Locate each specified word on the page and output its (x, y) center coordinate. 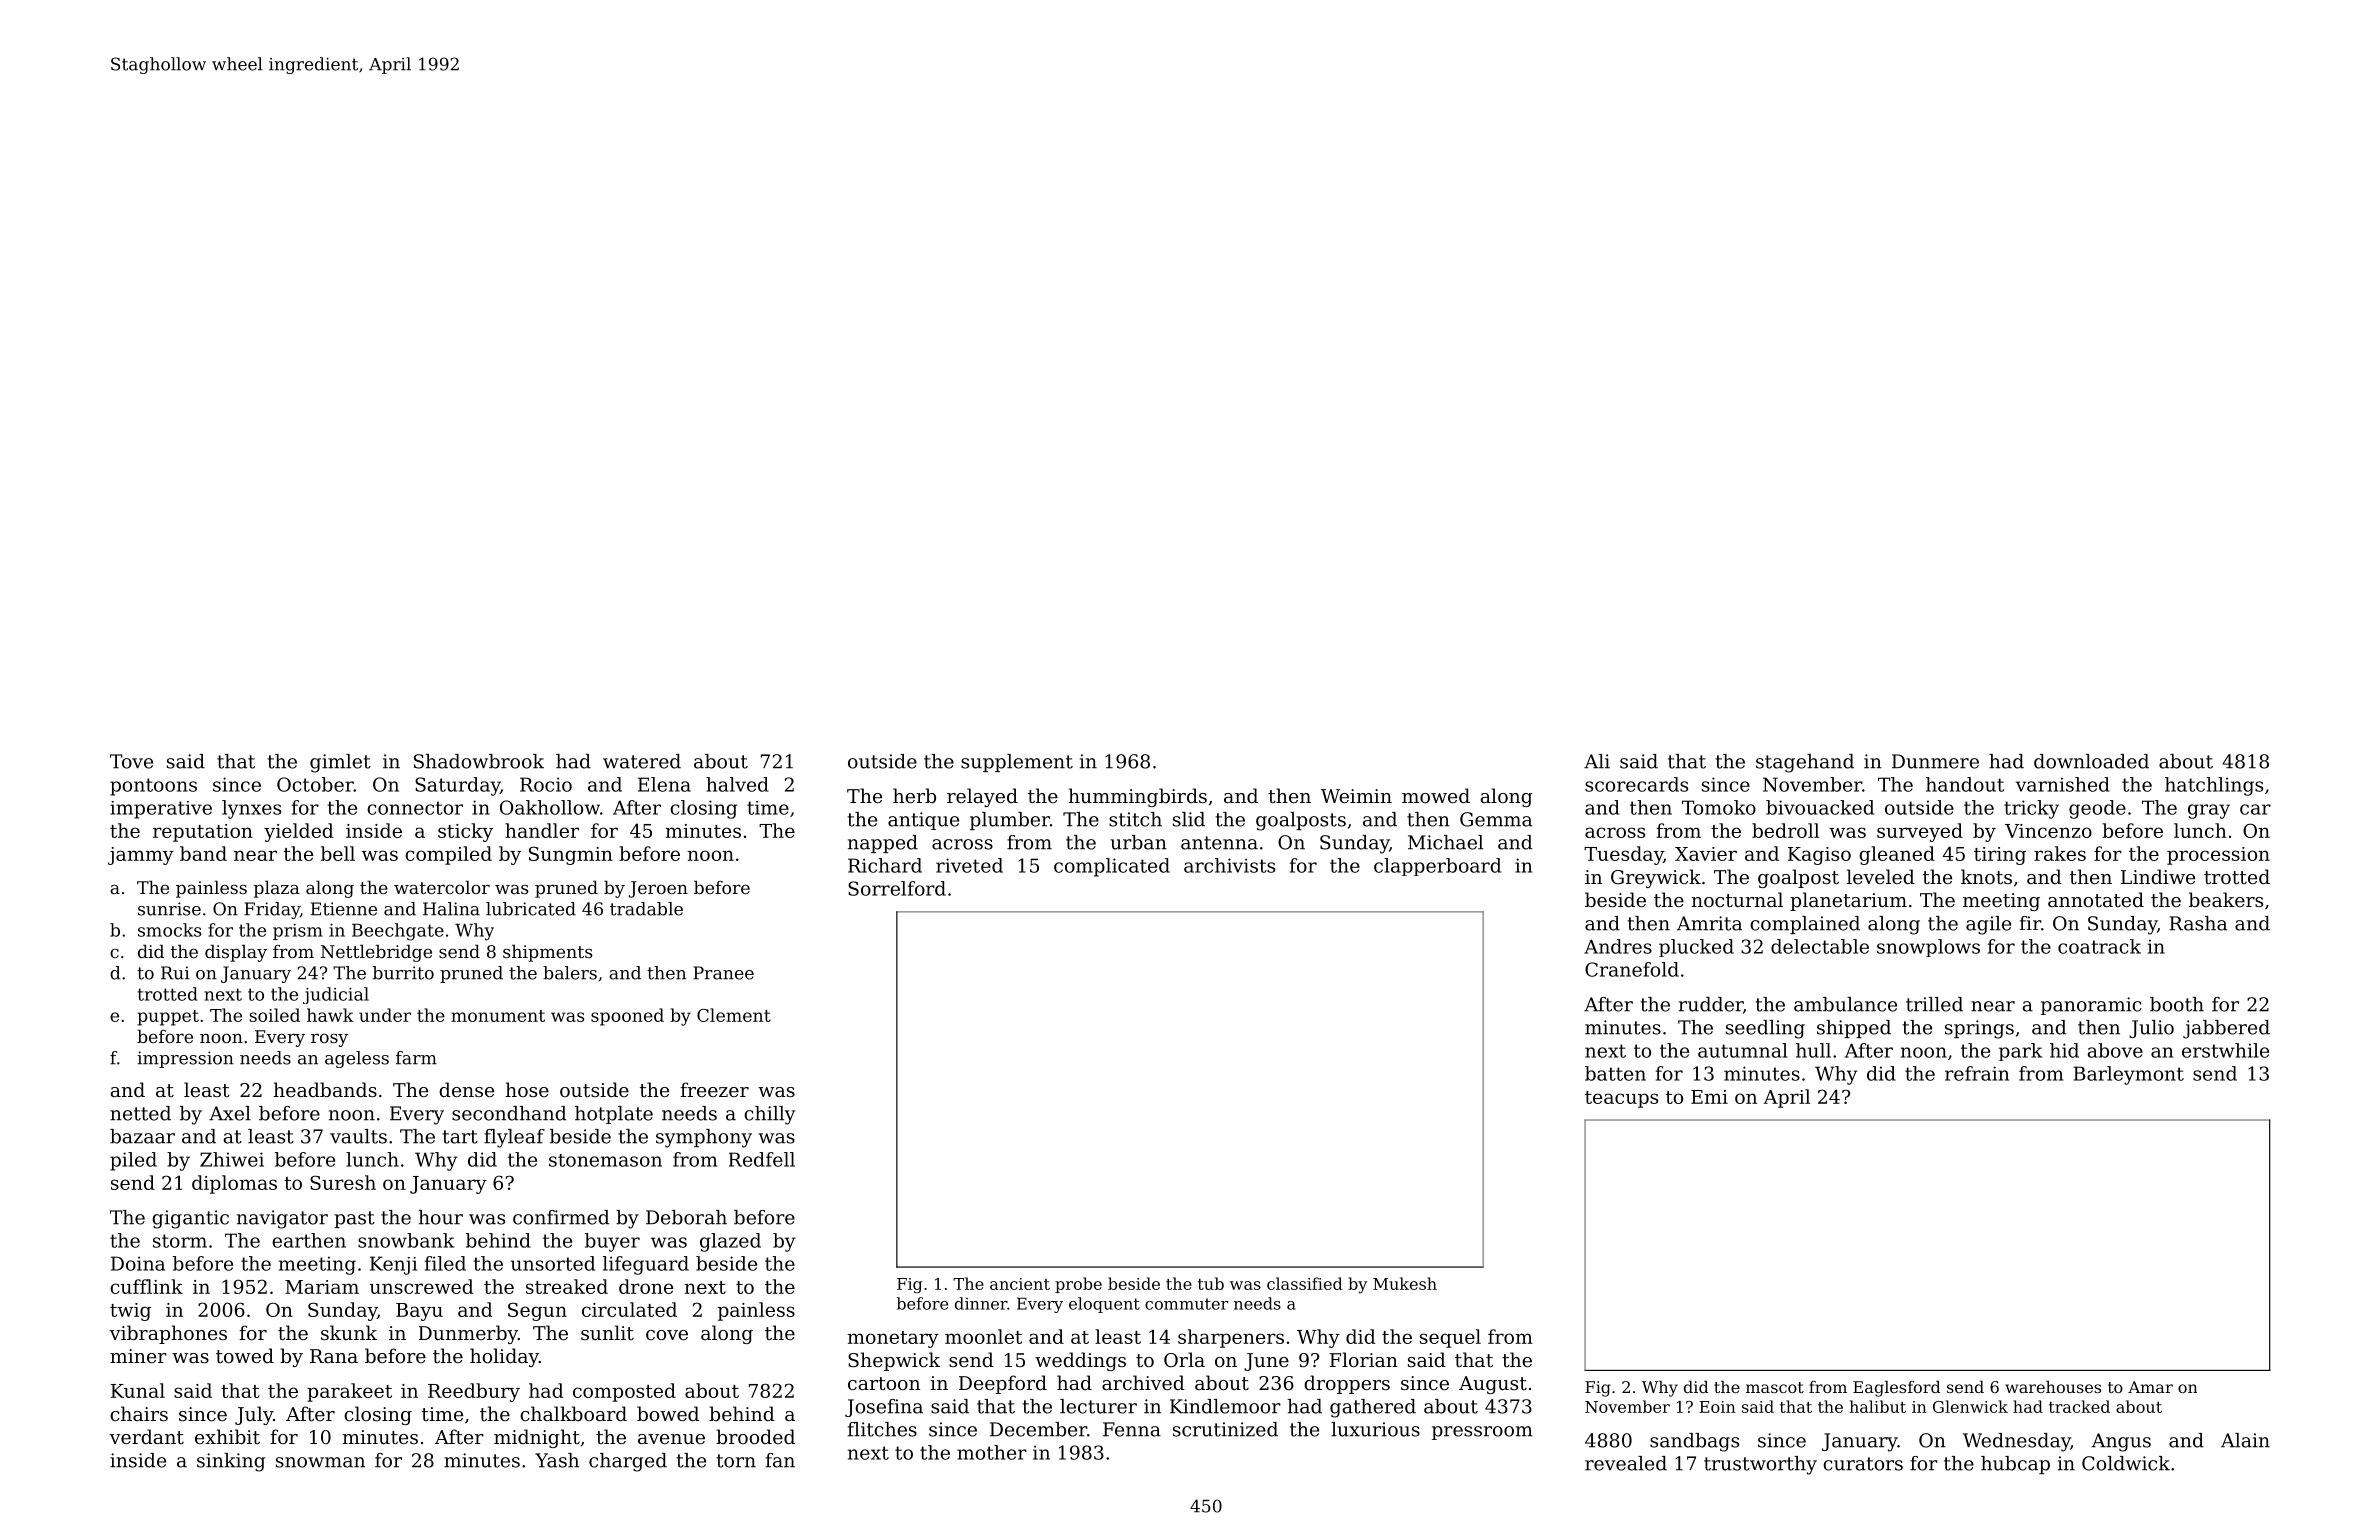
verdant (146, 1436)
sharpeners (1231, 1338)
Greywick (1656, 878)
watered (642, 761)
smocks (169, 930)
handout (1965, 784)
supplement (1017, 763)
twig (130, 1312)
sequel (1450, 1338)
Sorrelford (897, 888)
